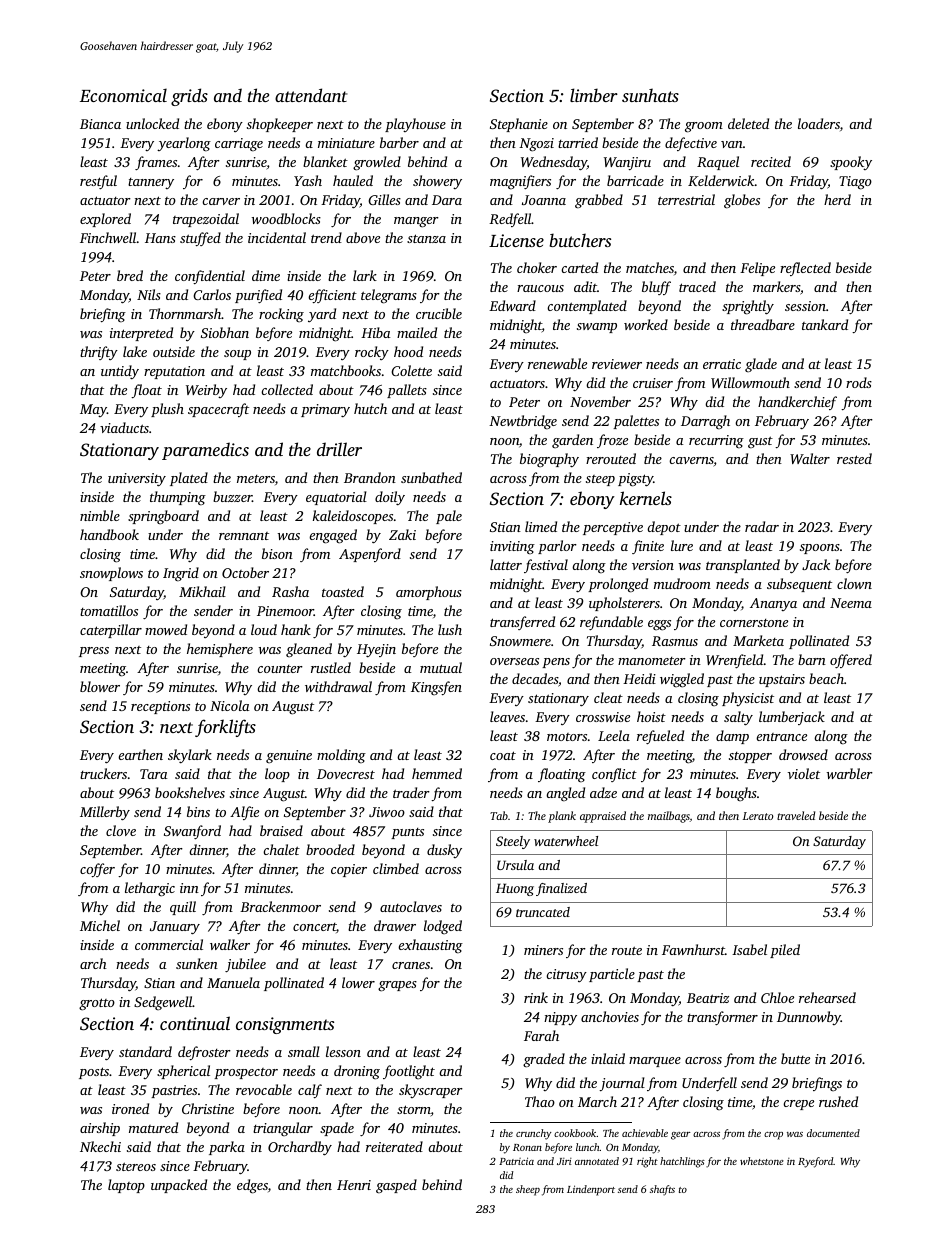  I want to click on grabbed, so click(599, 201).
